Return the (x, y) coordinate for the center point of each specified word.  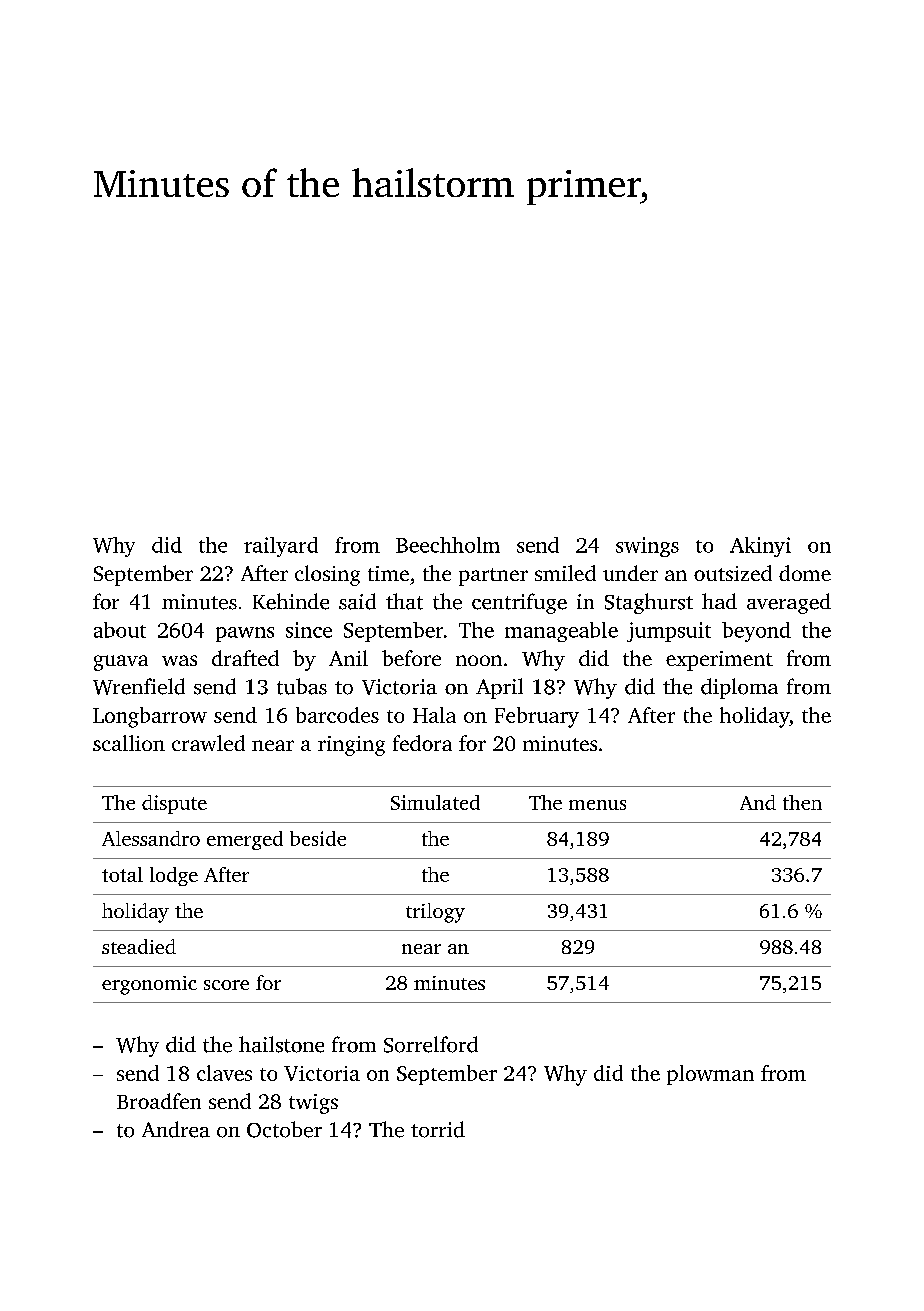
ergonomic (149, 985)
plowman (710, 1075)
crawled (208, 743)
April (499, 688)
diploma (739, 688)
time (388, 573)
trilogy (435, 913)
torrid (438, 1129)
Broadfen (159, 1101)
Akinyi (760, 547)
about (120, 630)
